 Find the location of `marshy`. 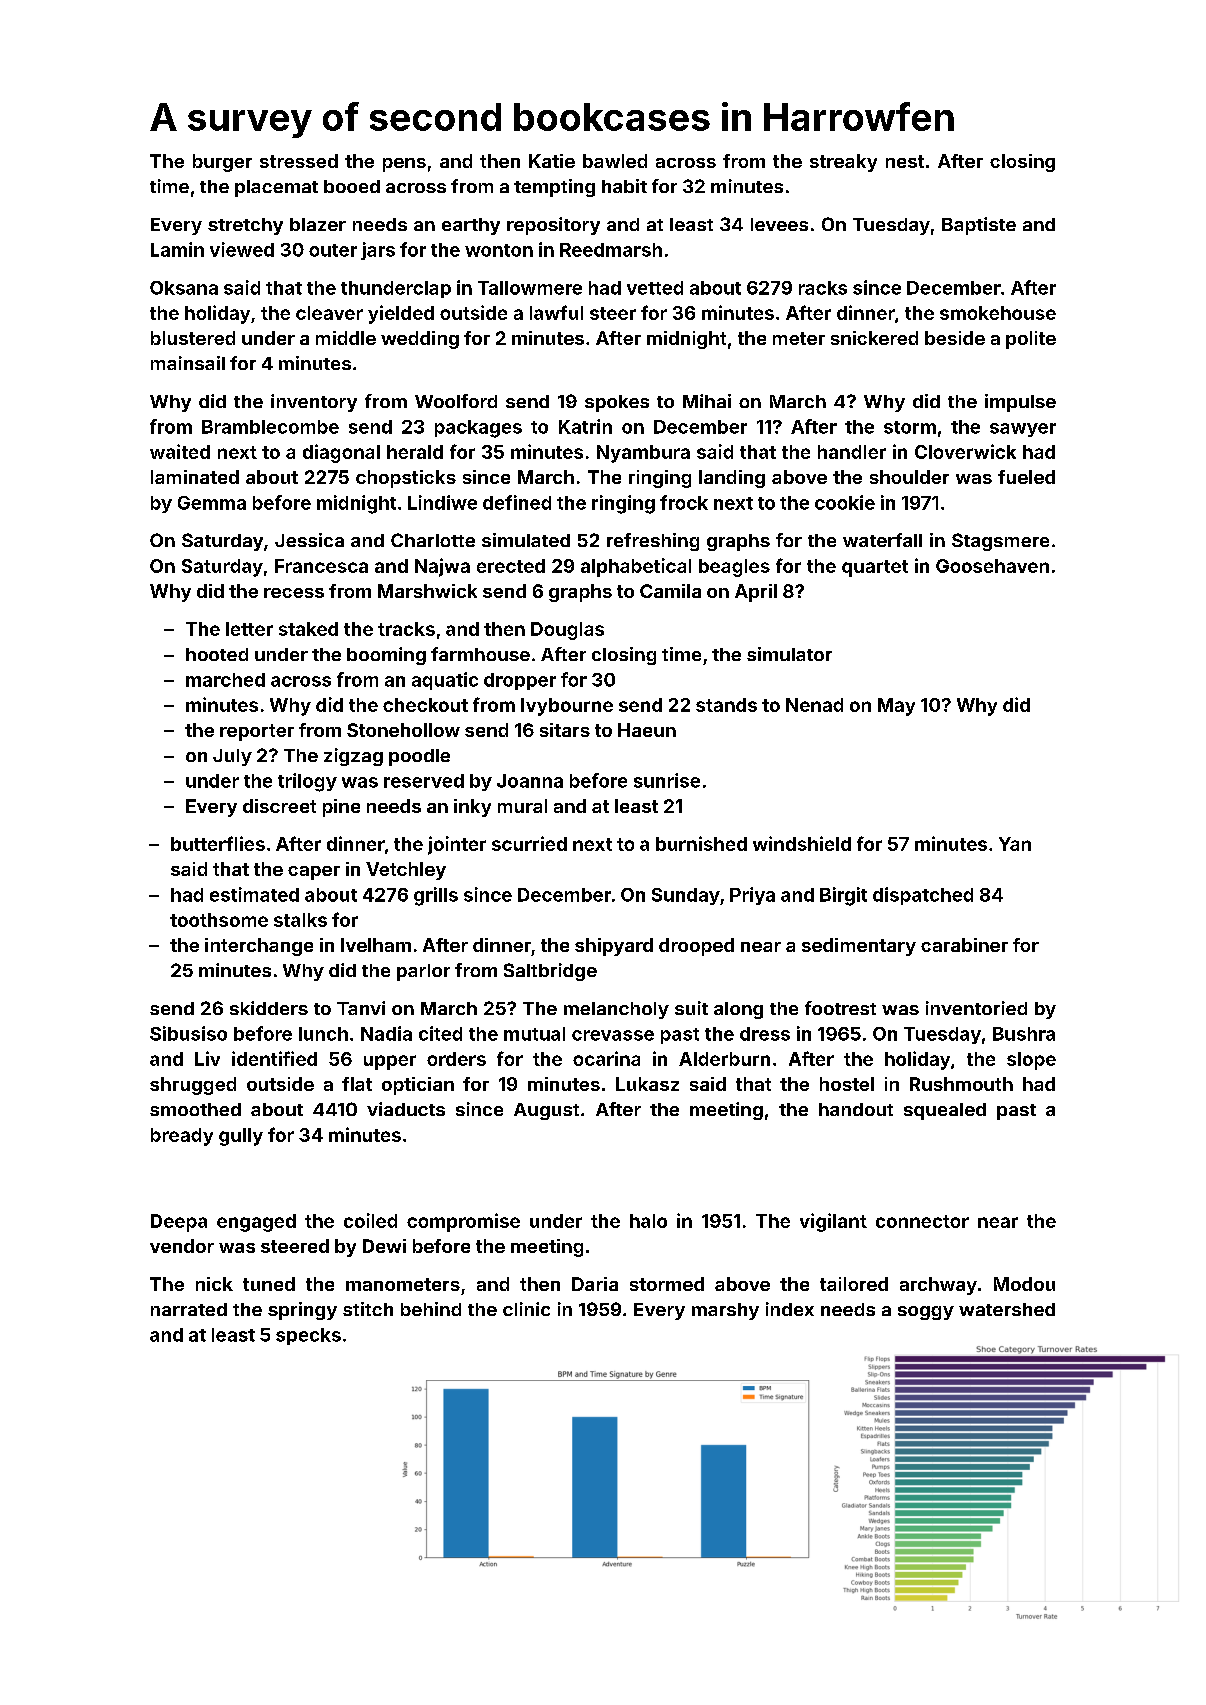

marshy is located at coordinates (725, 1311).
